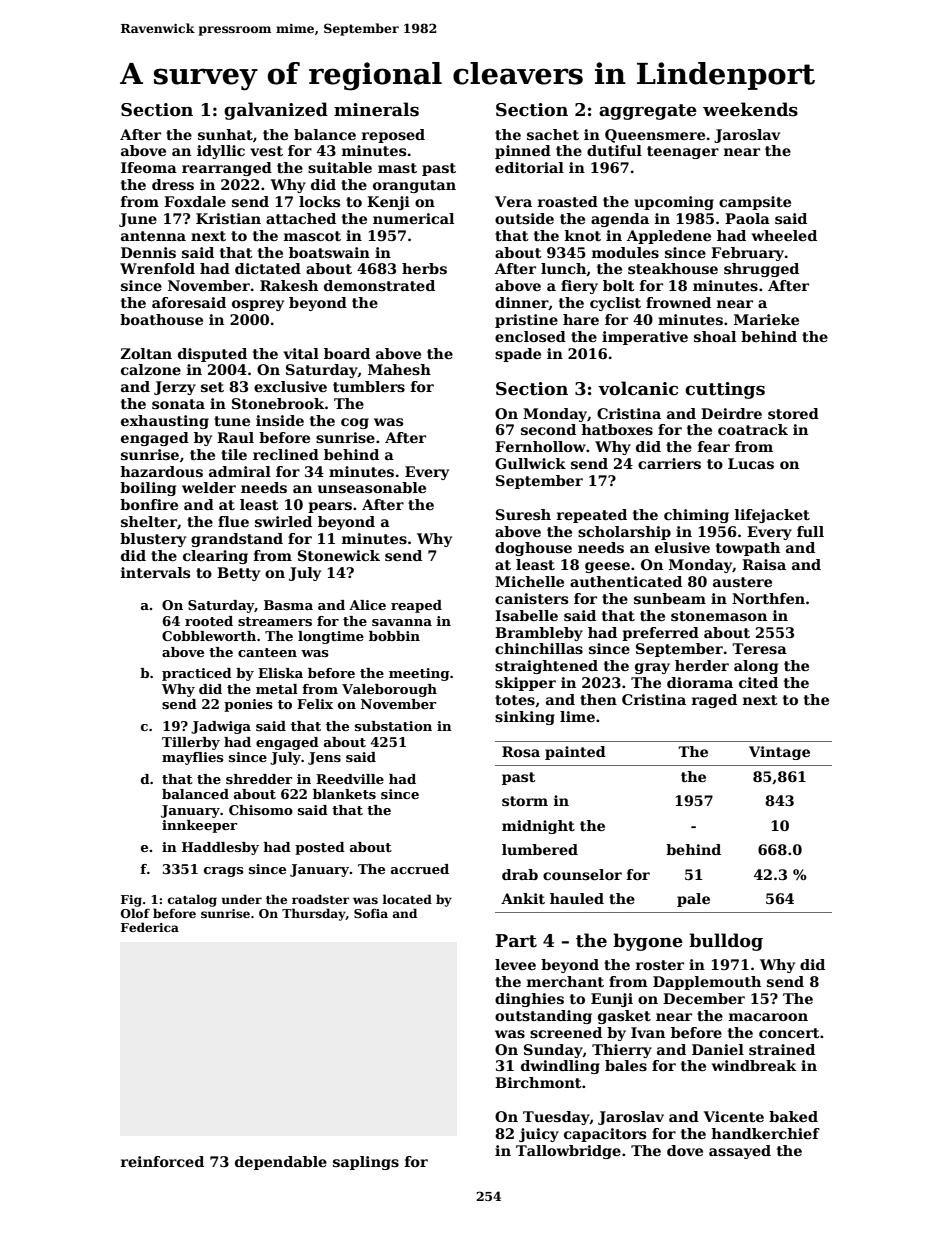 This screenshot has height=1233, width=952. I want to click on minerals, so click(376, 109).
